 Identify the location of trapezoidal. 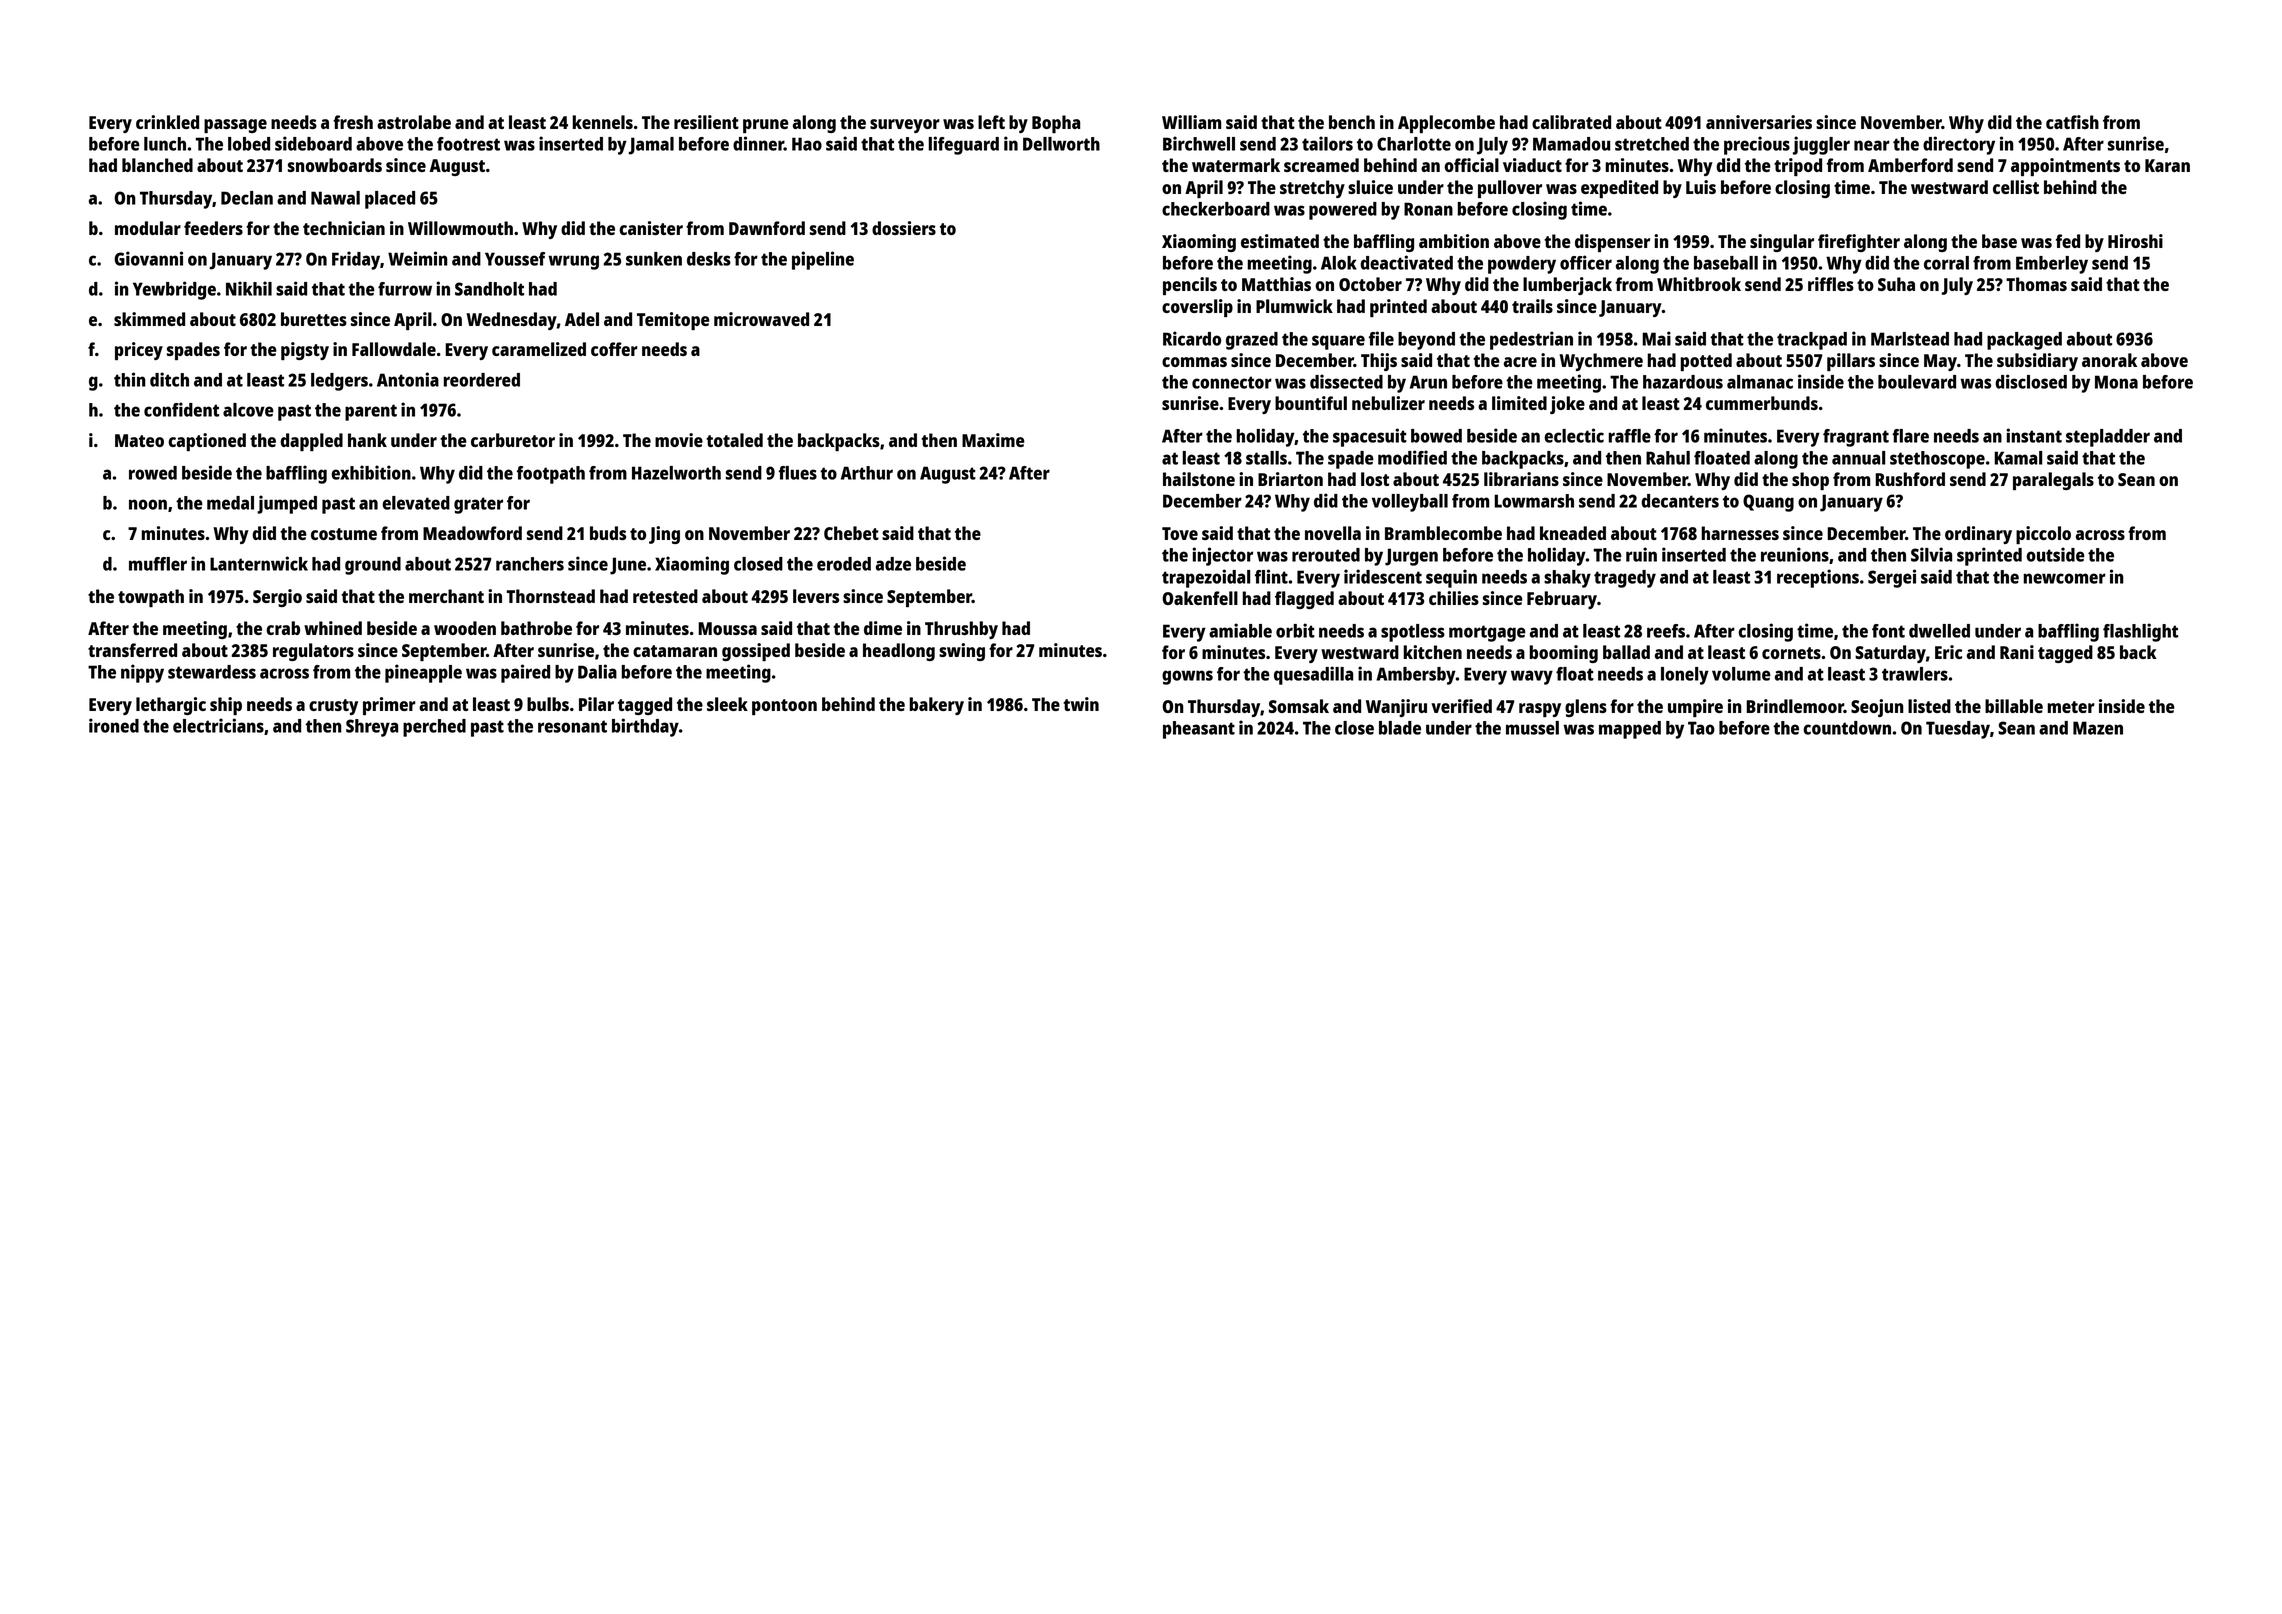
(1206, 578).
